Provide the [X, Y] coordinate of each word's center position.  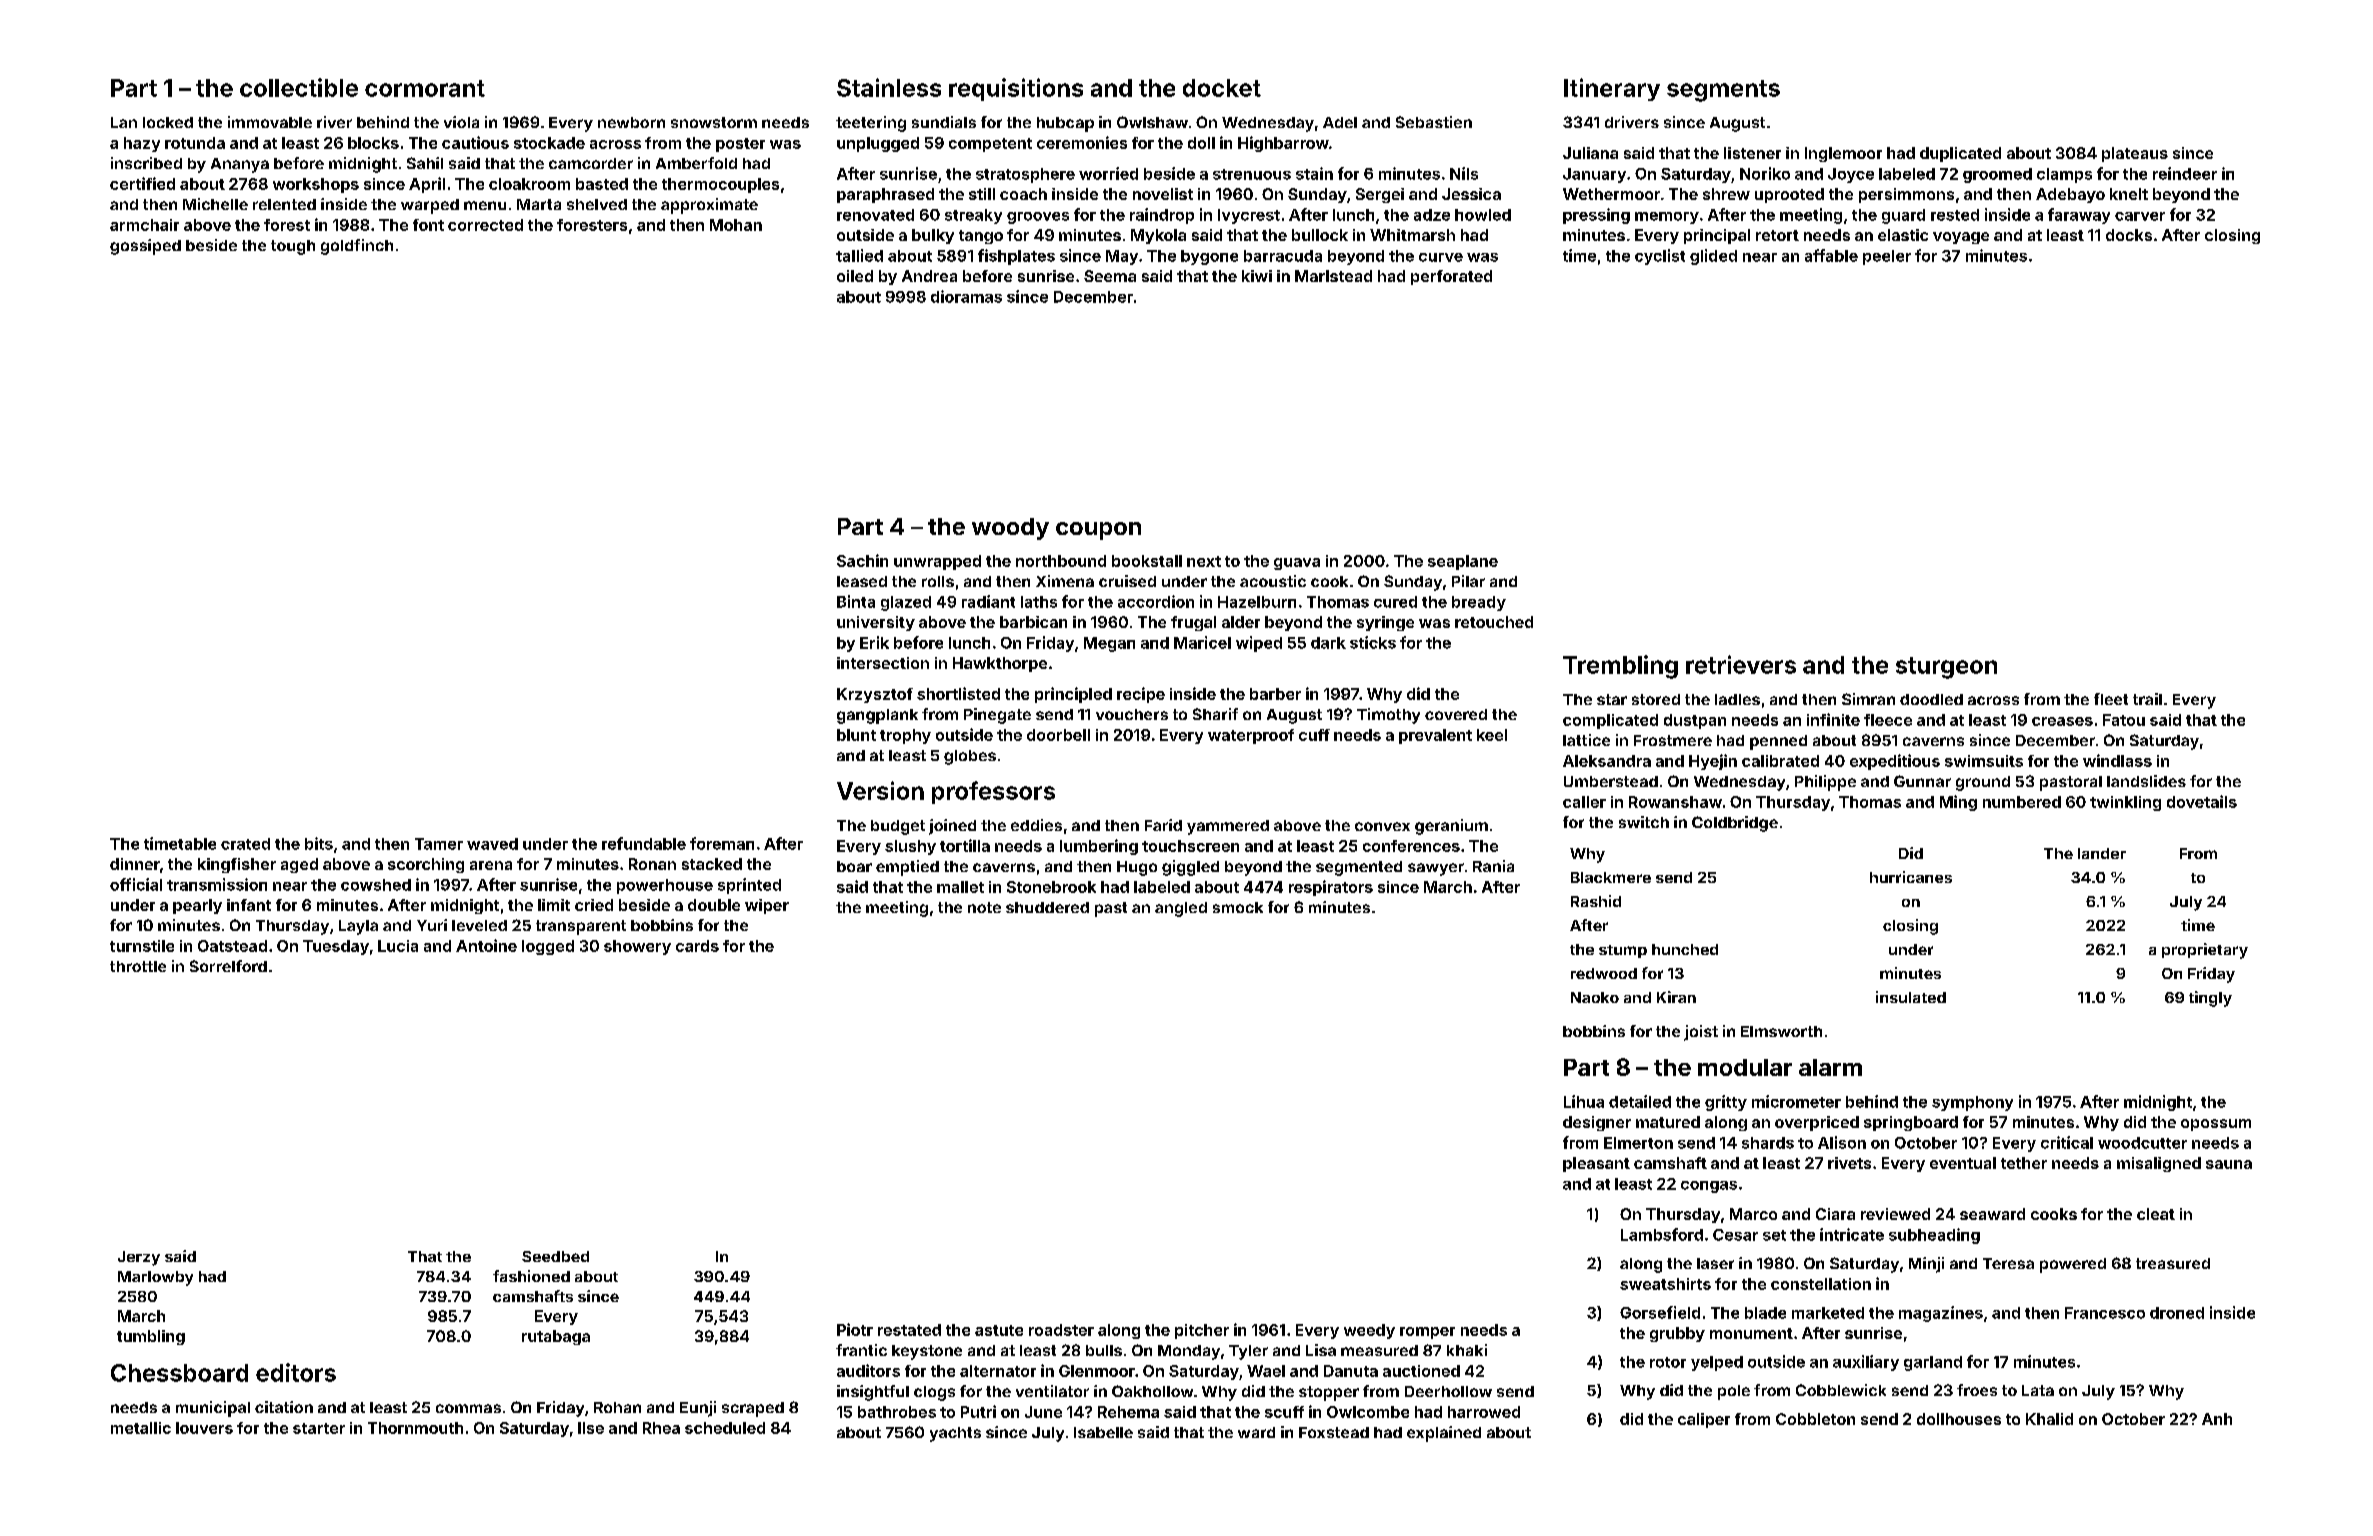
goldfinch [357, 247]
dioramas [966, 296]
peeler [1887, 257]
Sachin [862, 560]
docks [2129, 235]
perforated [1451, 277]
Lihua [1584, 1101]
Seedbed [555, 1256]
